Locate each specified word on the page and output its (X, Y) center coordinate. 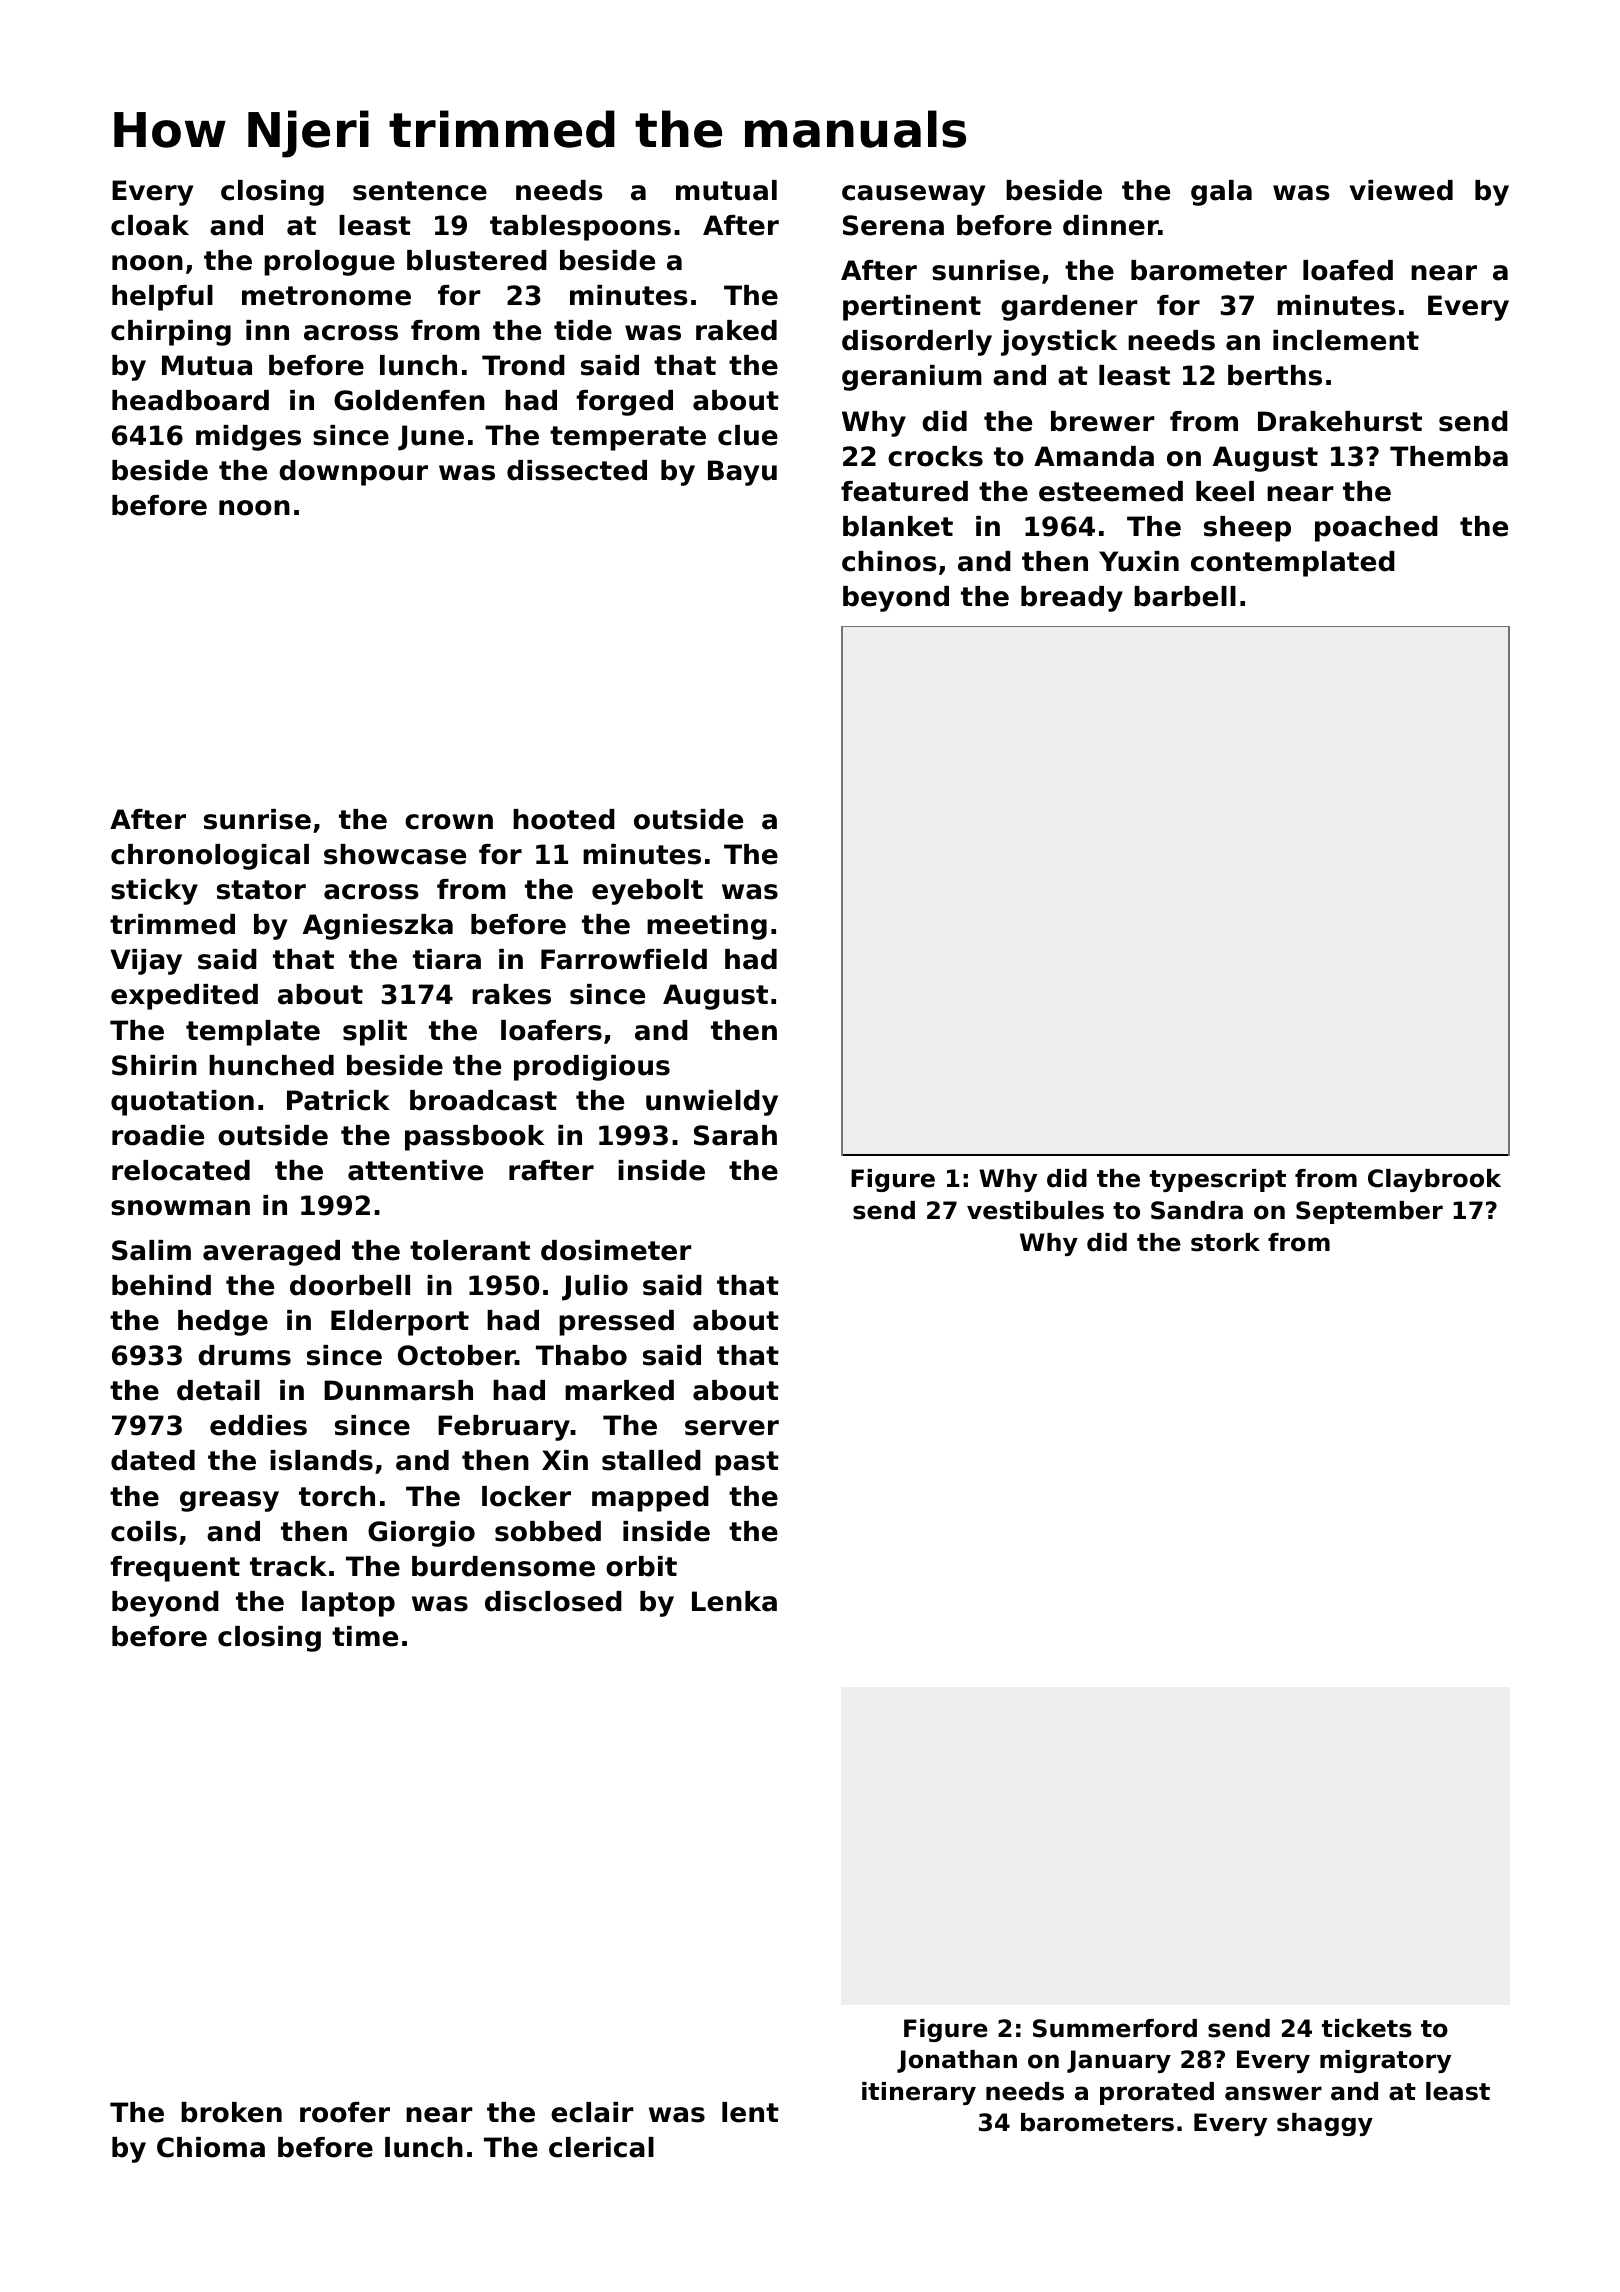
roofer (345, 2112)
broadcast (483, 1100)
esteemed (1111, 491)
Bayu (742, 473)
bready (1072, 599)
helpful (162, 298)
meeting (707, 927)
